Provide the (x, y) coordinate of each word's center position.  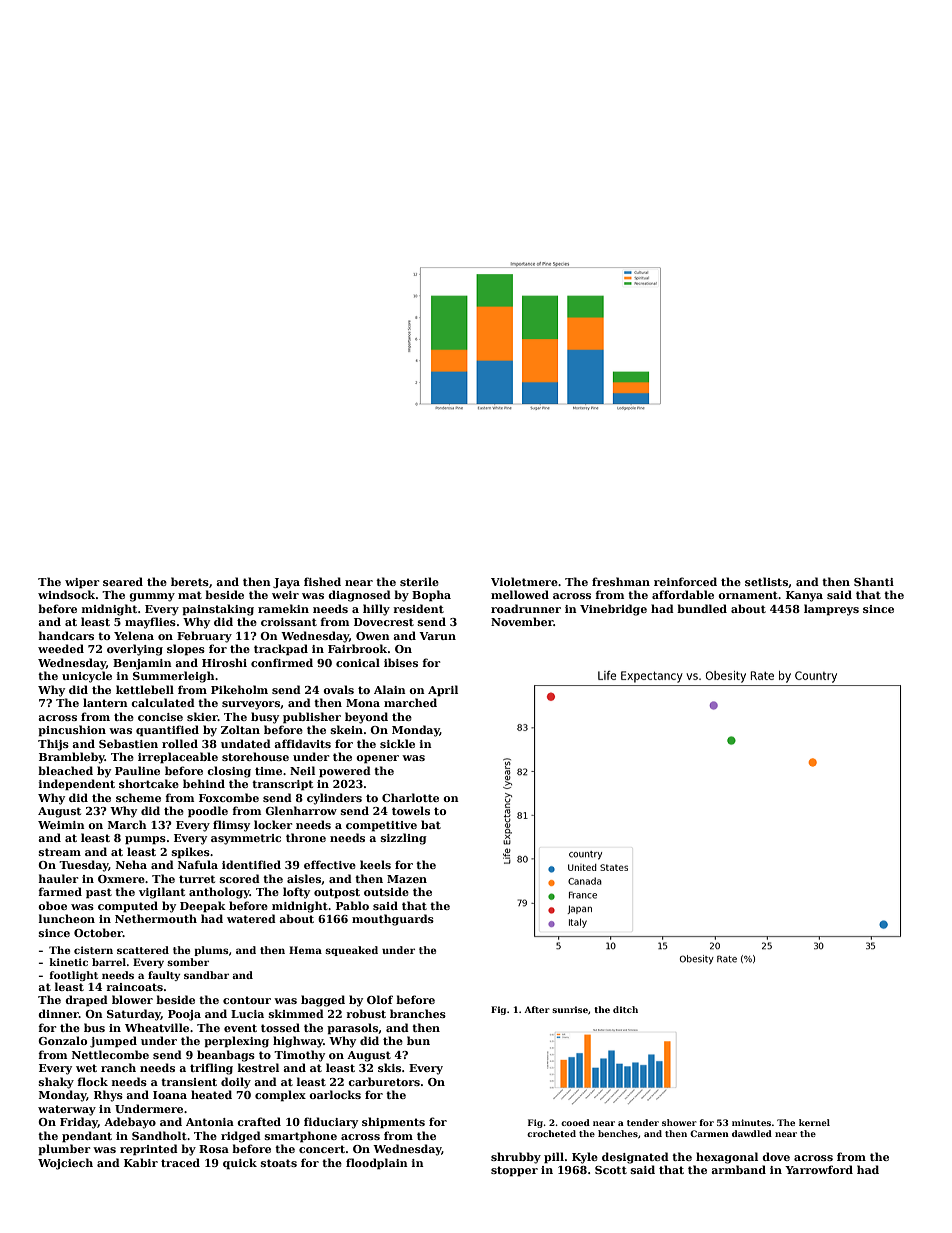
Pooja (184, 1015)
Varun (437, 636)
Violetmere (524, 581)
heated (211, 1094)
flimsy (231, 826)
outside (386, 891)
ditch (625, 1009)
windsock (67, 594)
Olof (380, 999)
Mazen (407, 879)
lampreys (831, 610)
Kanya (804, 596)
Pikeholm (239, 689)
